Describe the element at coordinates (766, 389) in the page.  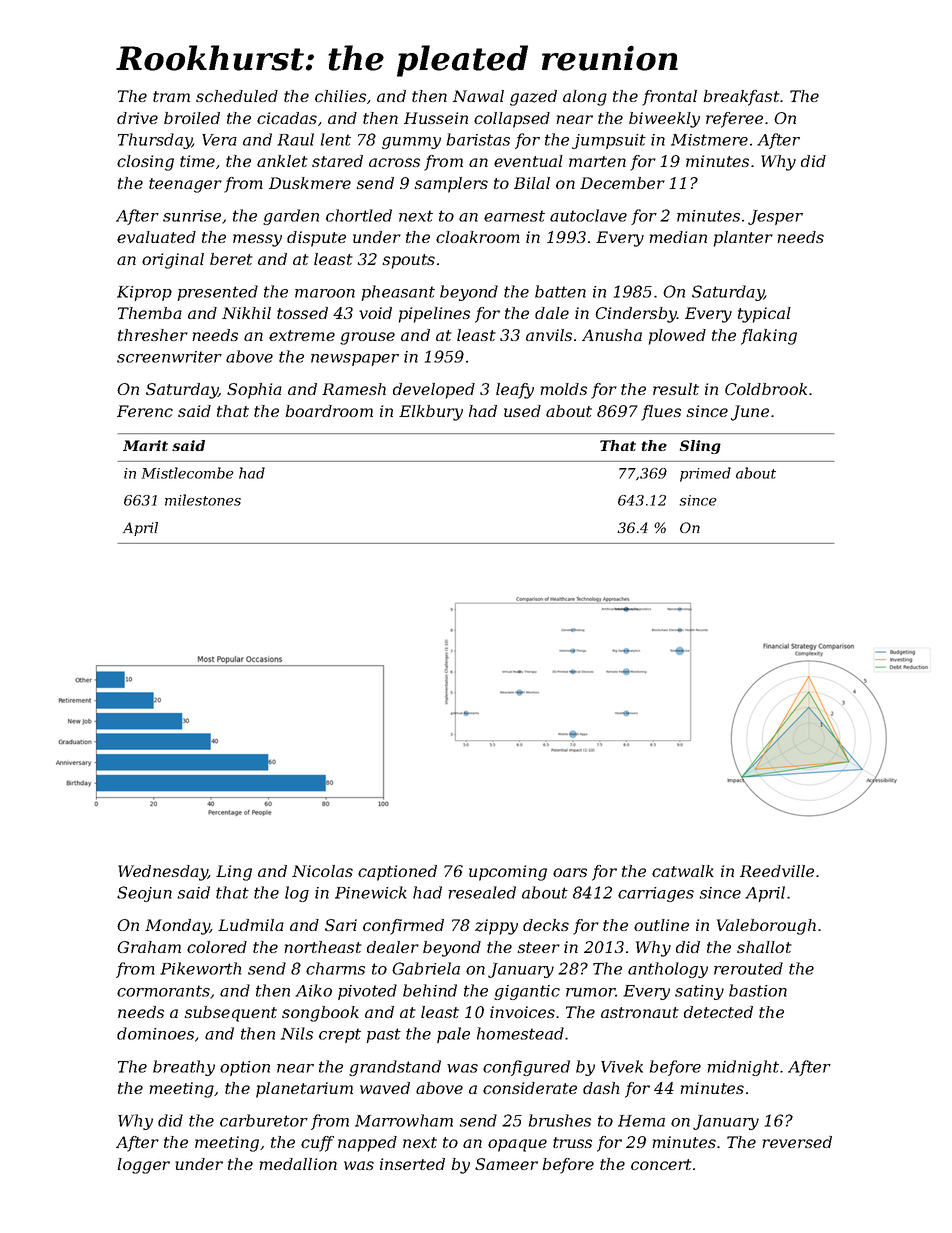
I see `Coldbrook` at that location.
